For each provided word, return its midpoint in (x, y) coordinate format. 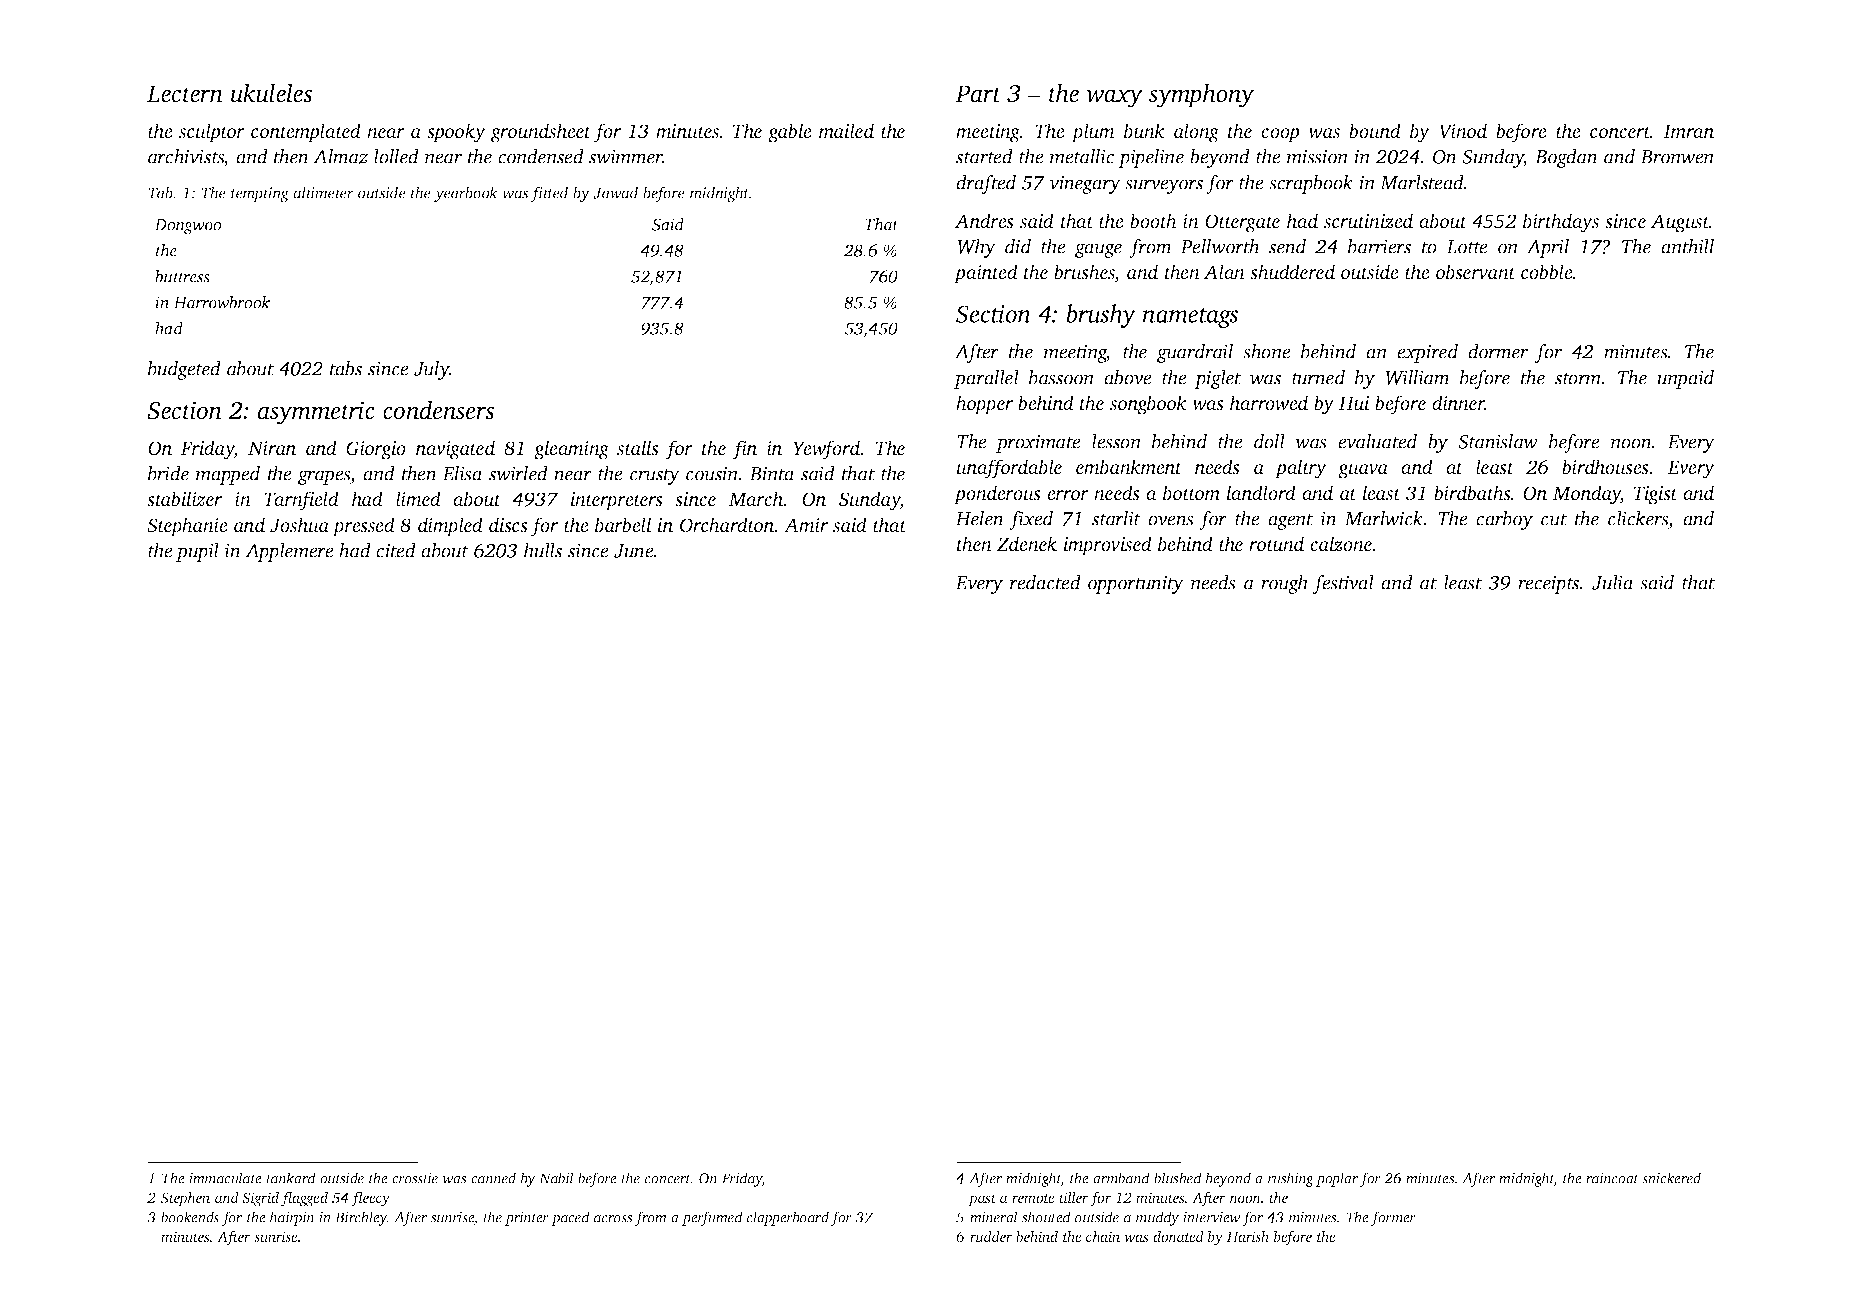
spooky (456, 133)
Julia (1613, 582)
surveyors (1164, 186)
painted (986, 274)
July (432, 370)
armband (1121, 1178)
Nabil (556, 1178)
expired (1427, 353)
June (634, 551)
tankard (291, 1178)
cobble (1547, 271)
